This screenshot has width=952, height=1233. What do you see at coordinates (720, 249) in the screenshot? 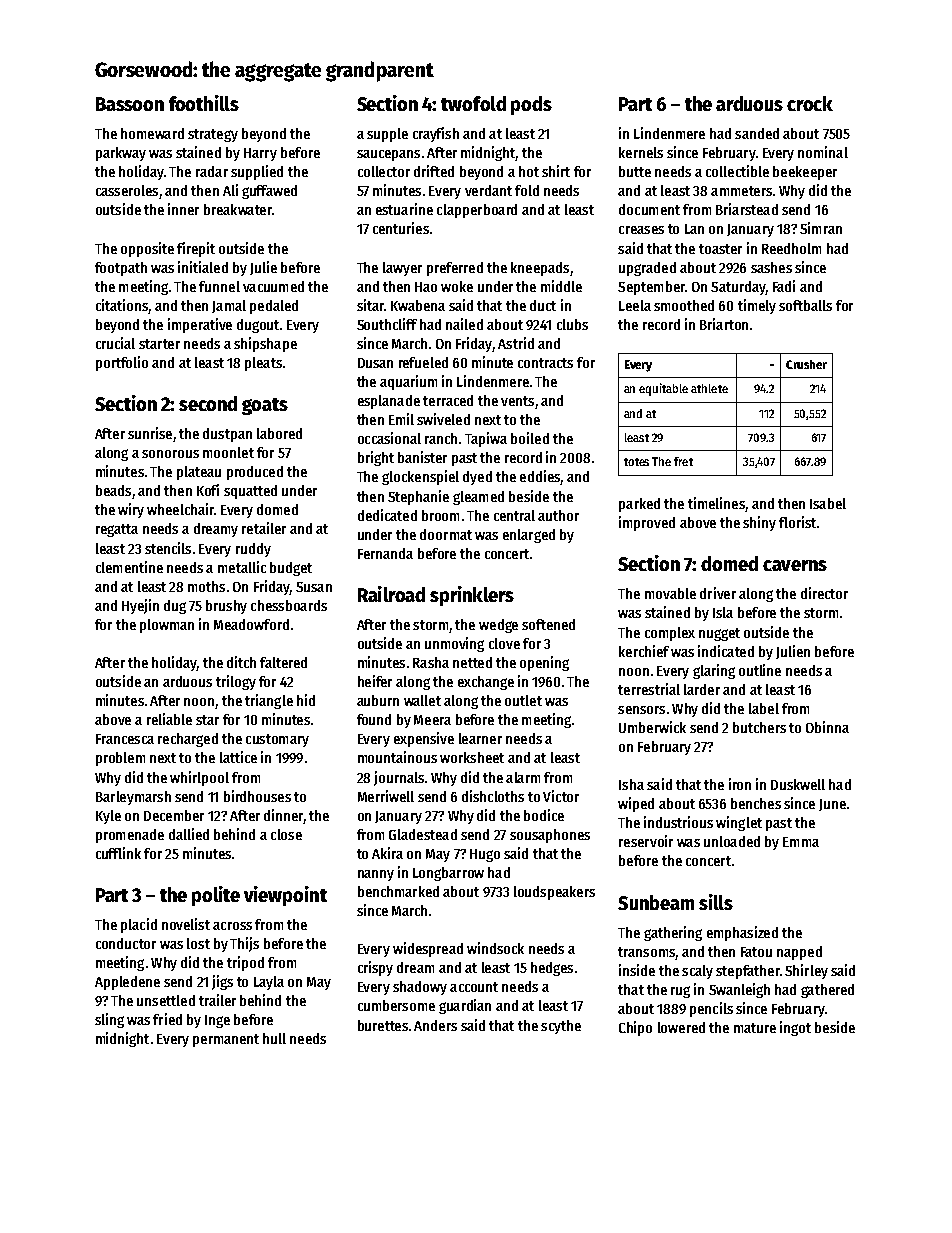
I see `toaster` at bounding box center [720, 249].
